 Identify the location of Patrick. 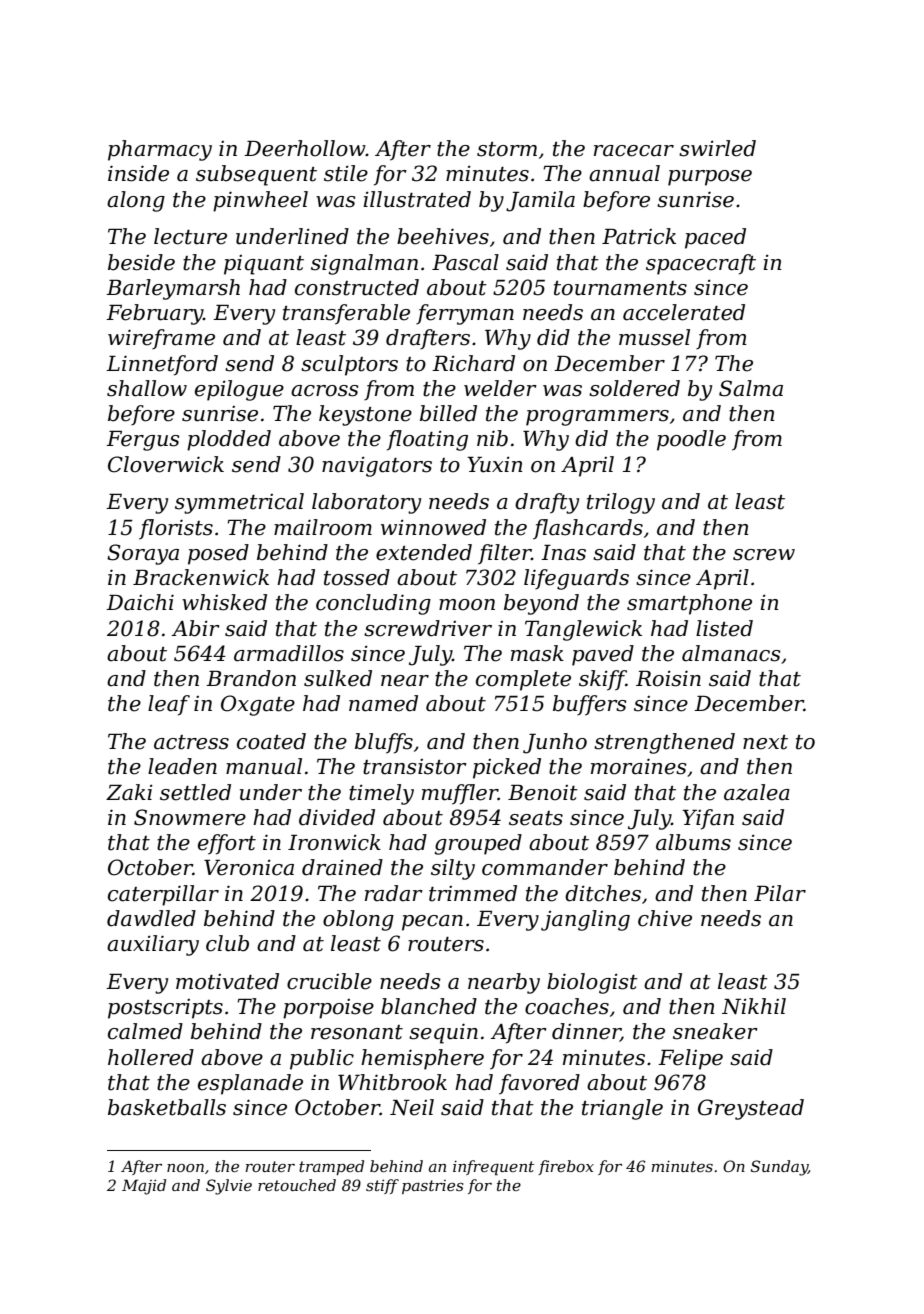
(639, 236).
